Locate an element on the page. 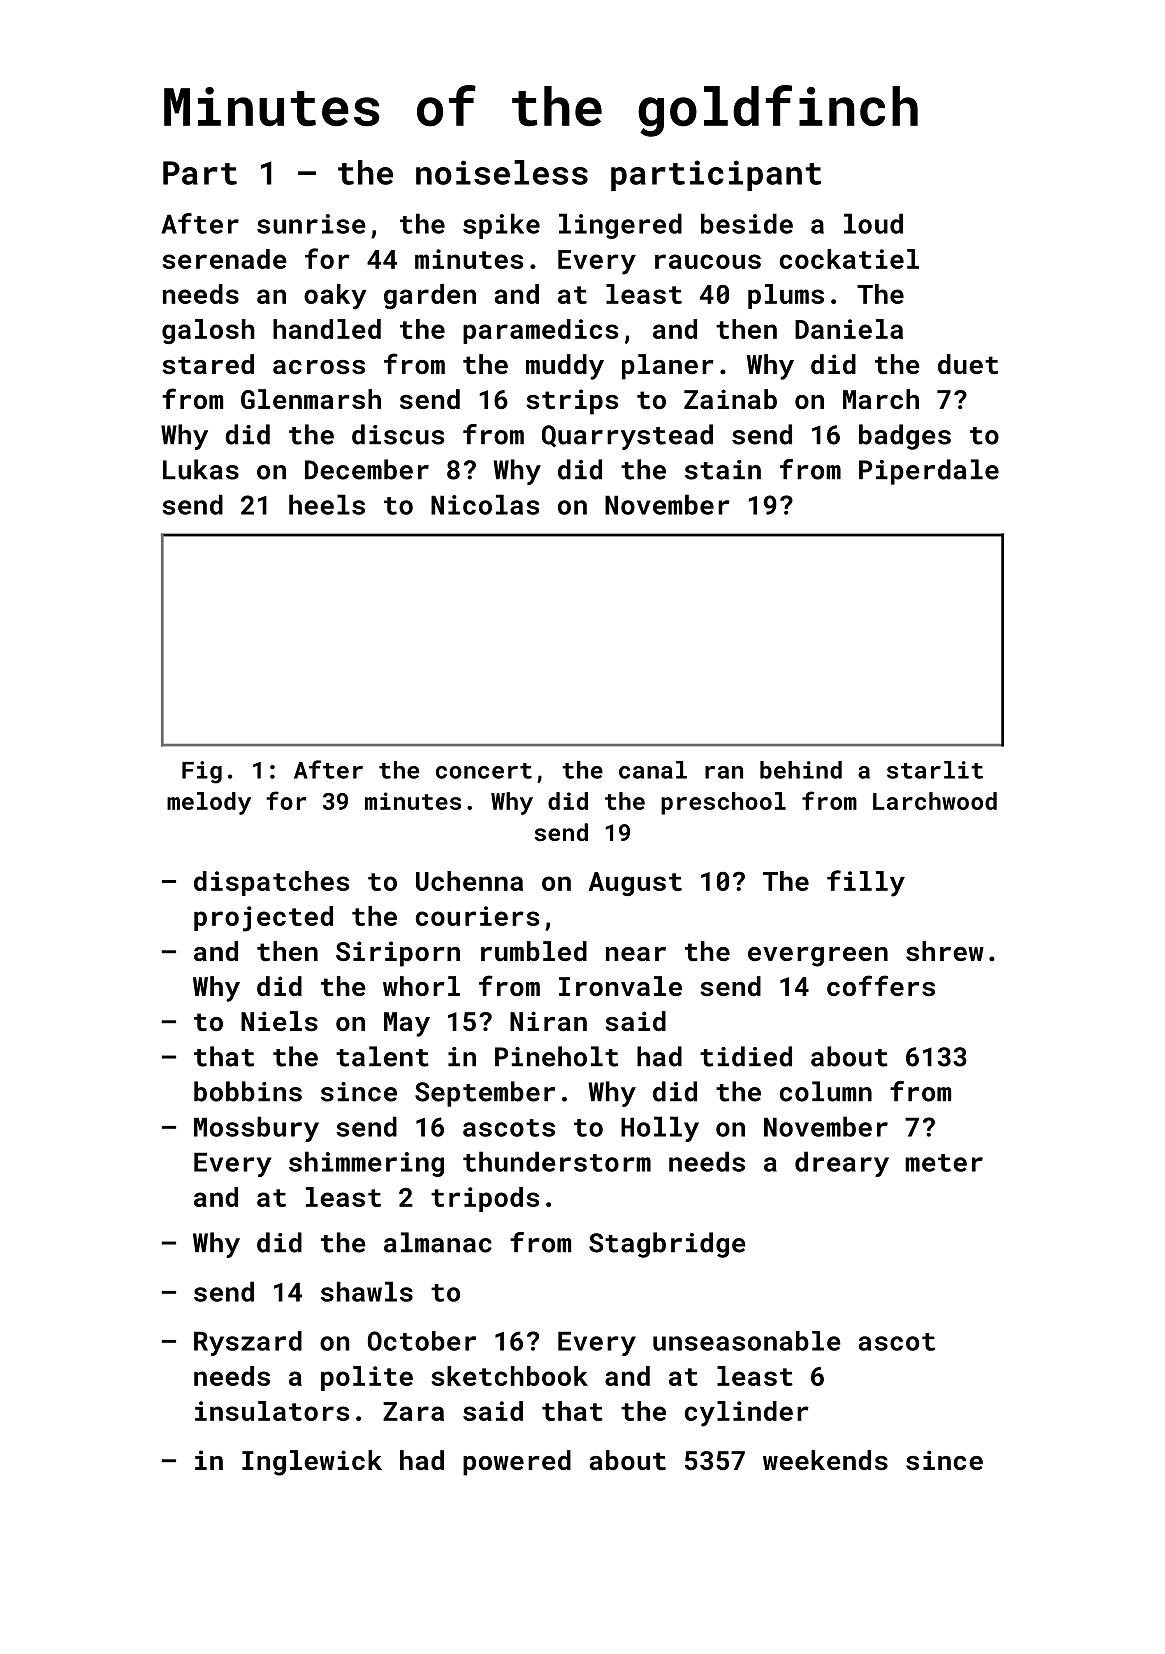  paramedics is located at coordinates (540, 331).
